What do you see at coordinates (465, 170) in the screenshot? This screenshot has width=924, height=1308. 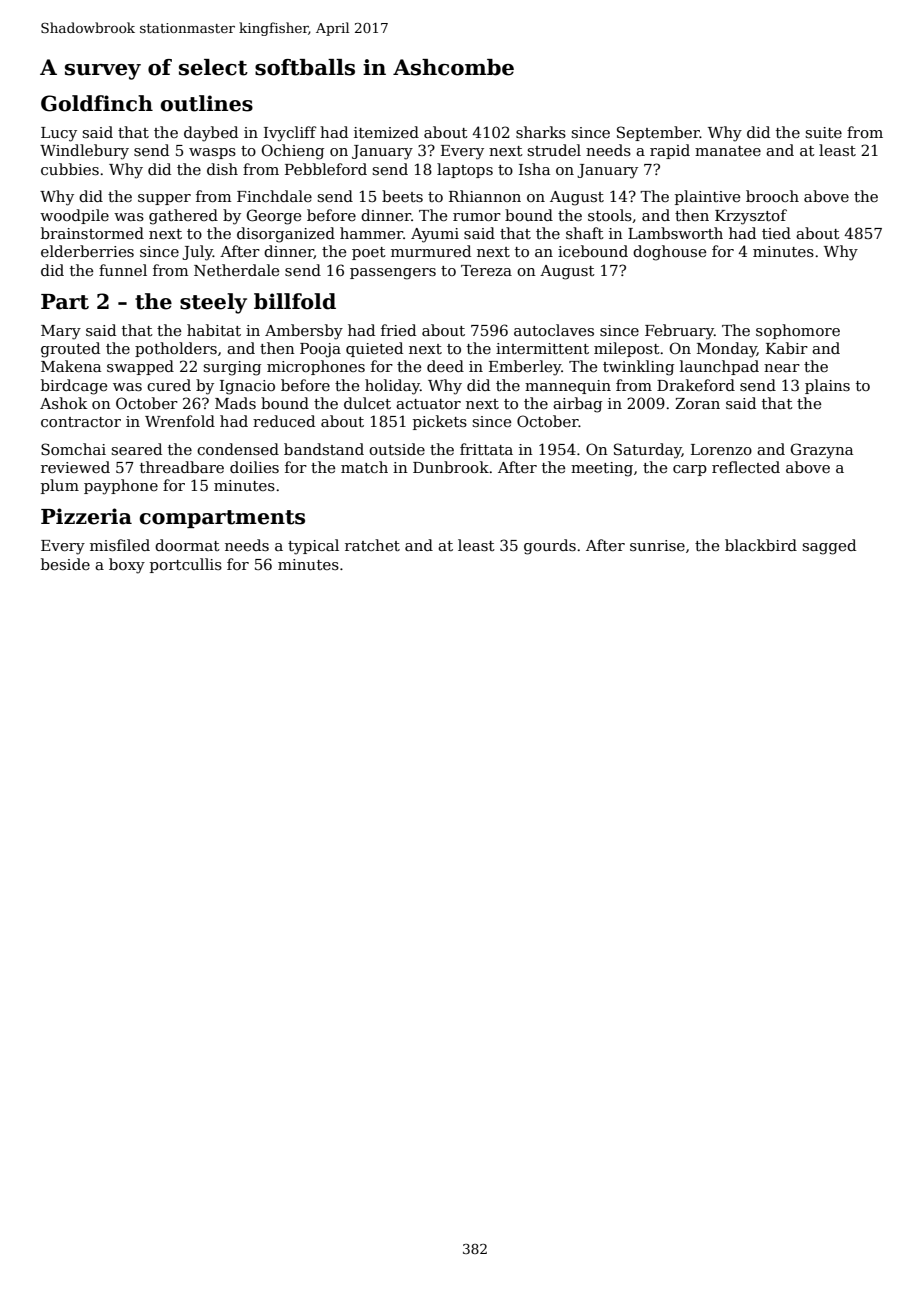 I see `laptops` at bounding box center [465, 170].
